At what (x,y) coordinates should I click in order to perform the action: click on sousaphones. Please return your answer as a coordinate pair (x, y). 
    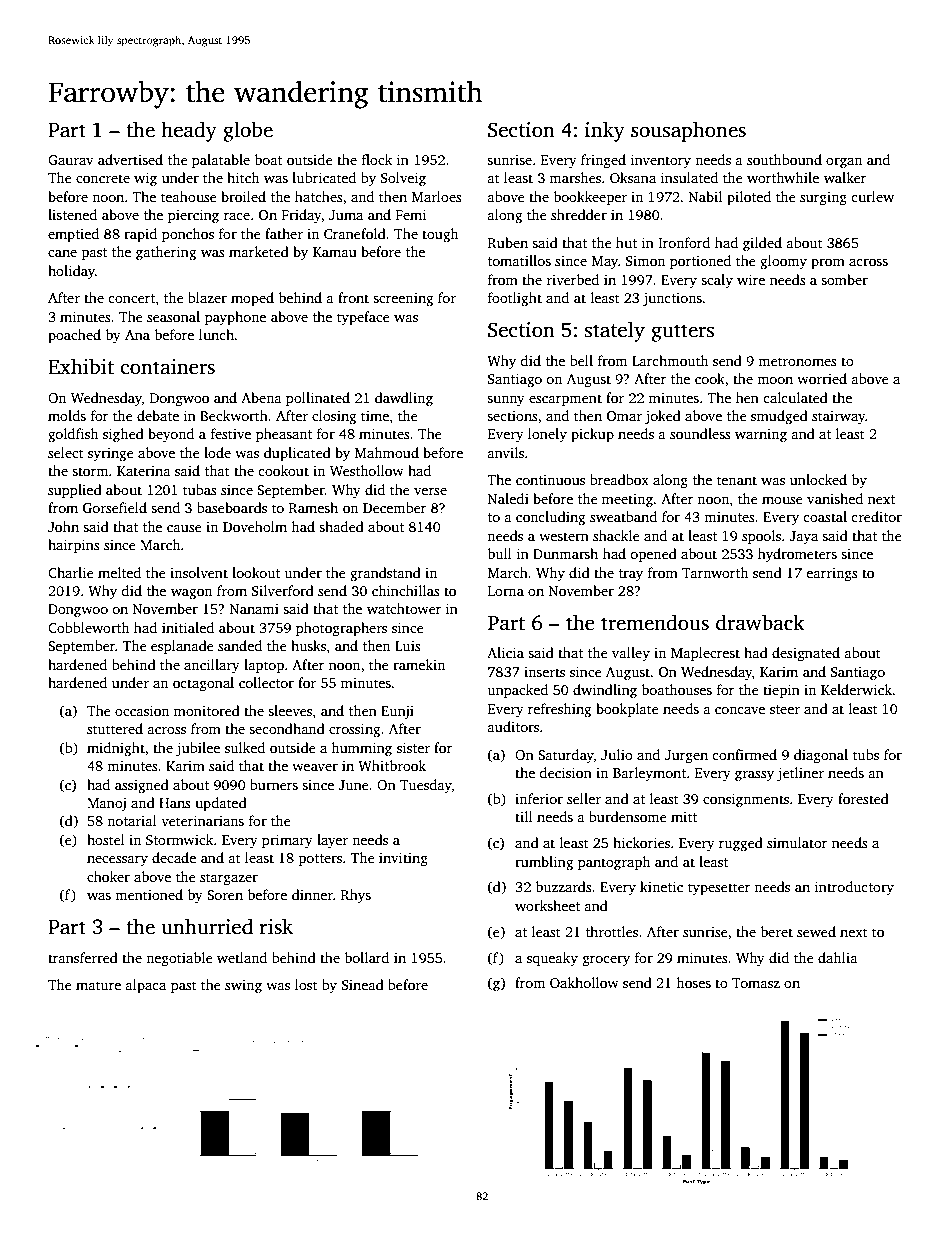
    Looking at the image, I should click on (688, 131).
